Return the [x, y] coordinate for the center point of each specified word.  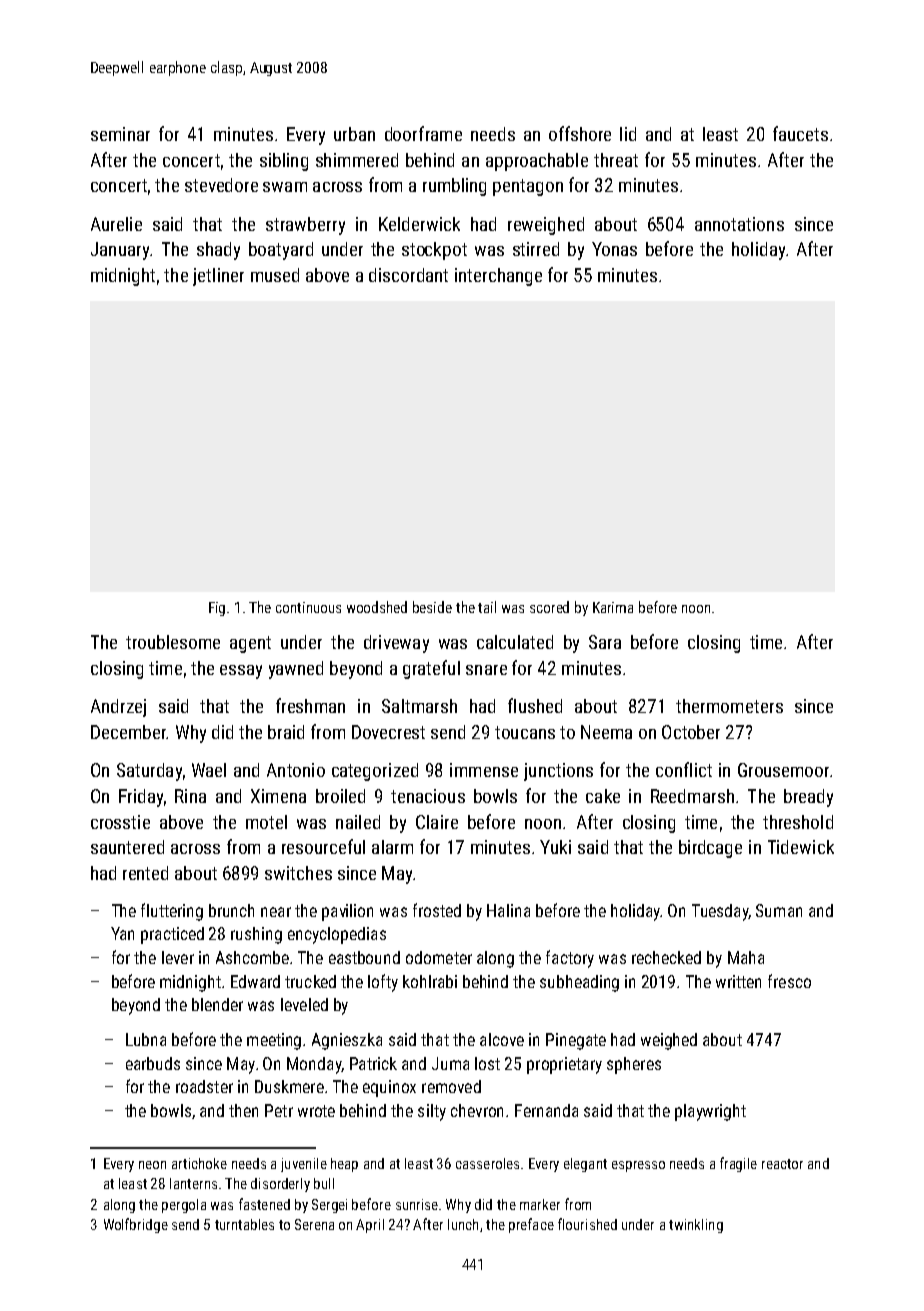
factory [570, 959]
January [120, 251]
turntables [244, 1224]
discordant [408, 275]
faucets [800, 133]
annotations [739, 224]
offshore [580, 133]
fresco [789, 981]
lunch [463, 1224]
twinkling [696, 1226]
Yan [122, 933]
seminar [120, 134]
